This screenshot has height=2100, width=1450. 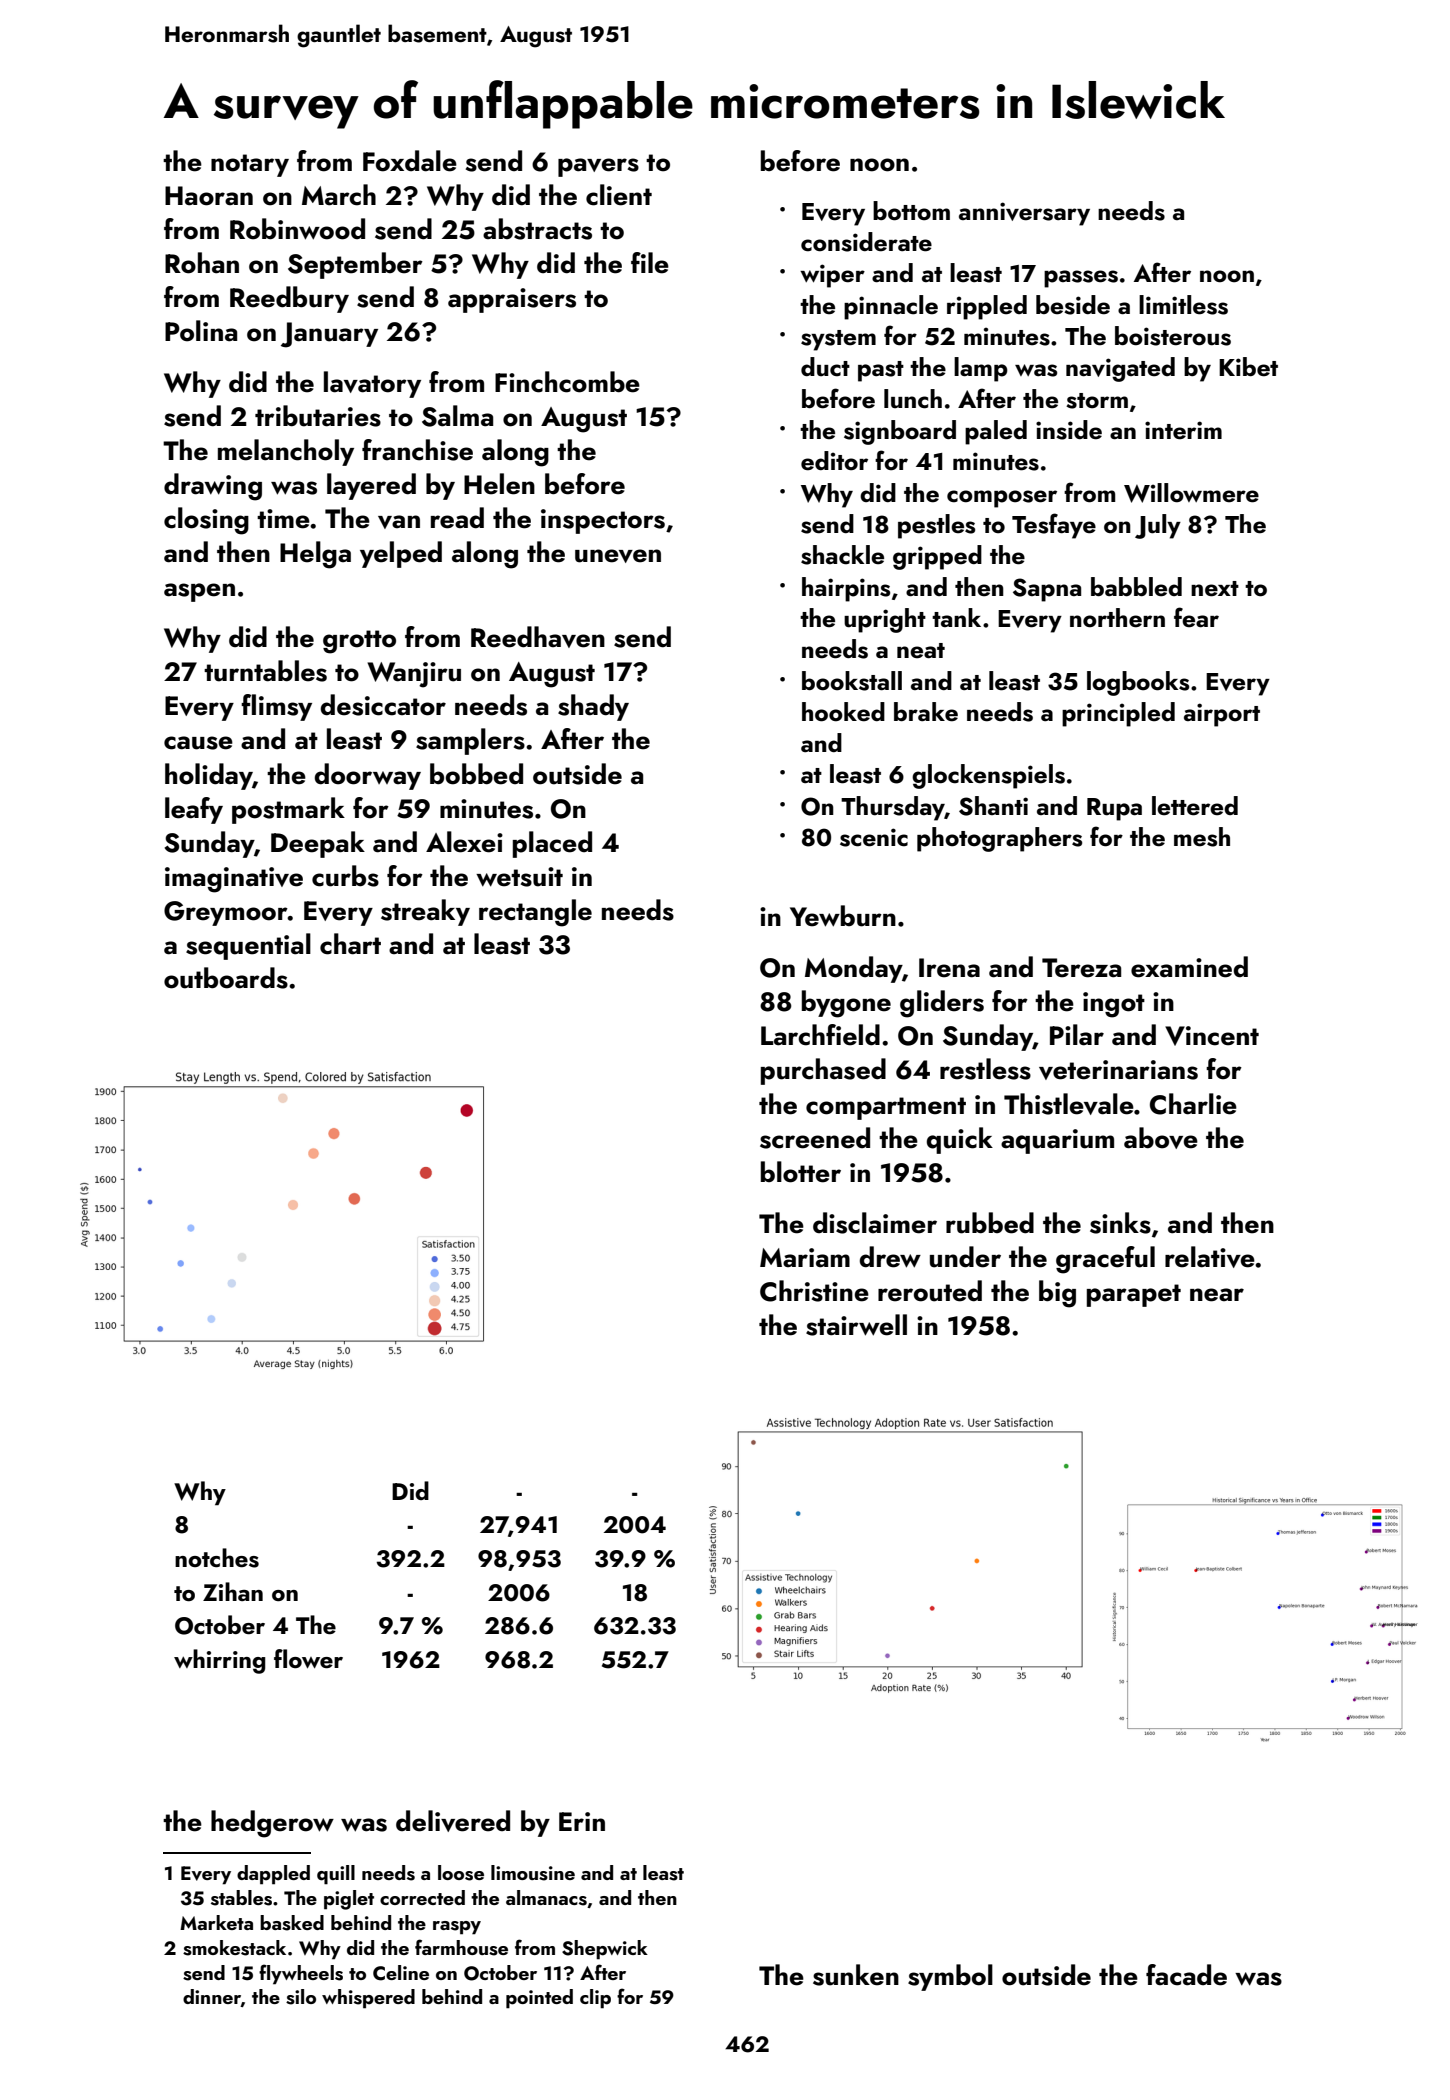 I want to click on airport, so click(x=1222, y=715).
